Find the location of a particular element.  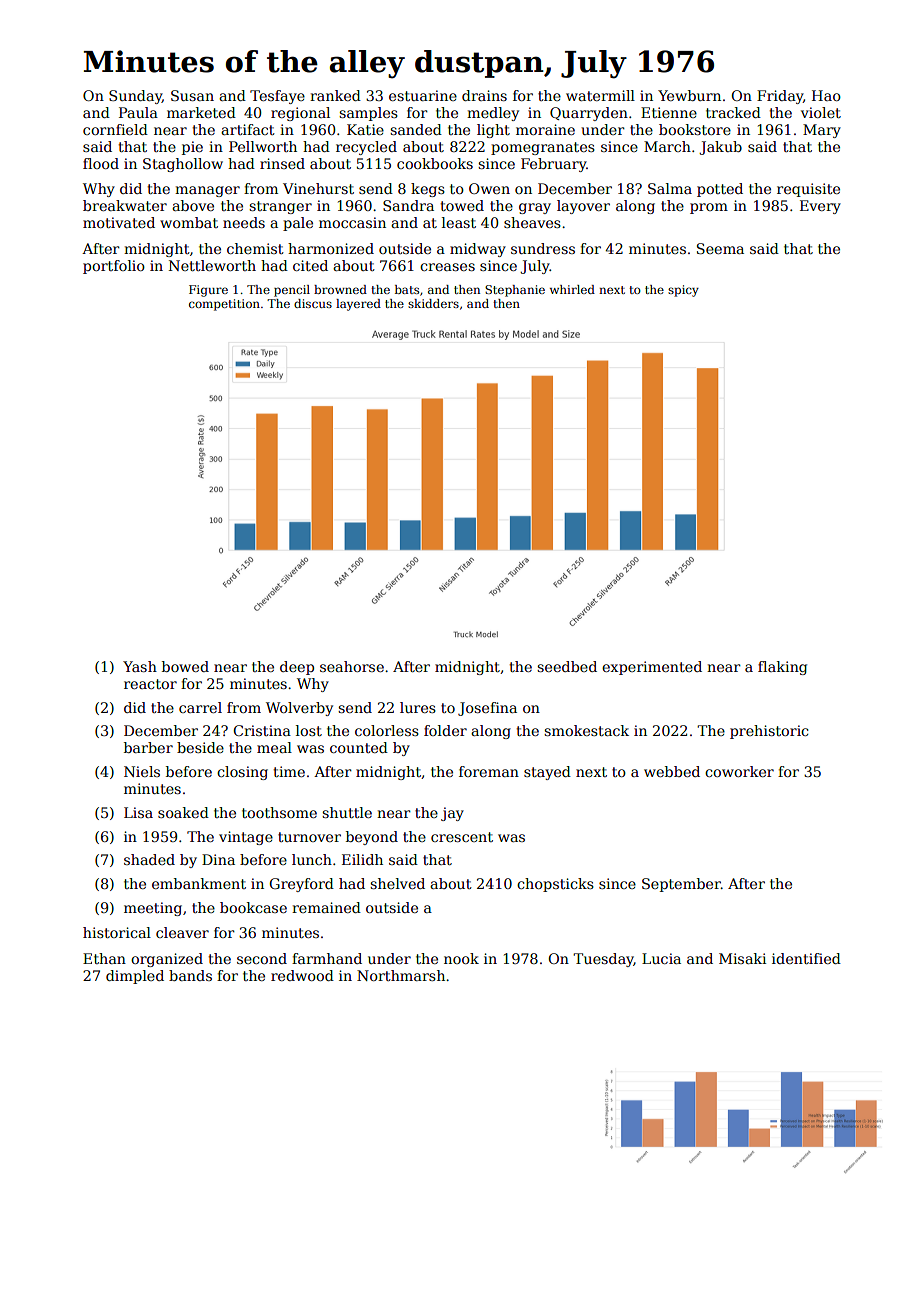

medley is located at coordinates (493, 114).
